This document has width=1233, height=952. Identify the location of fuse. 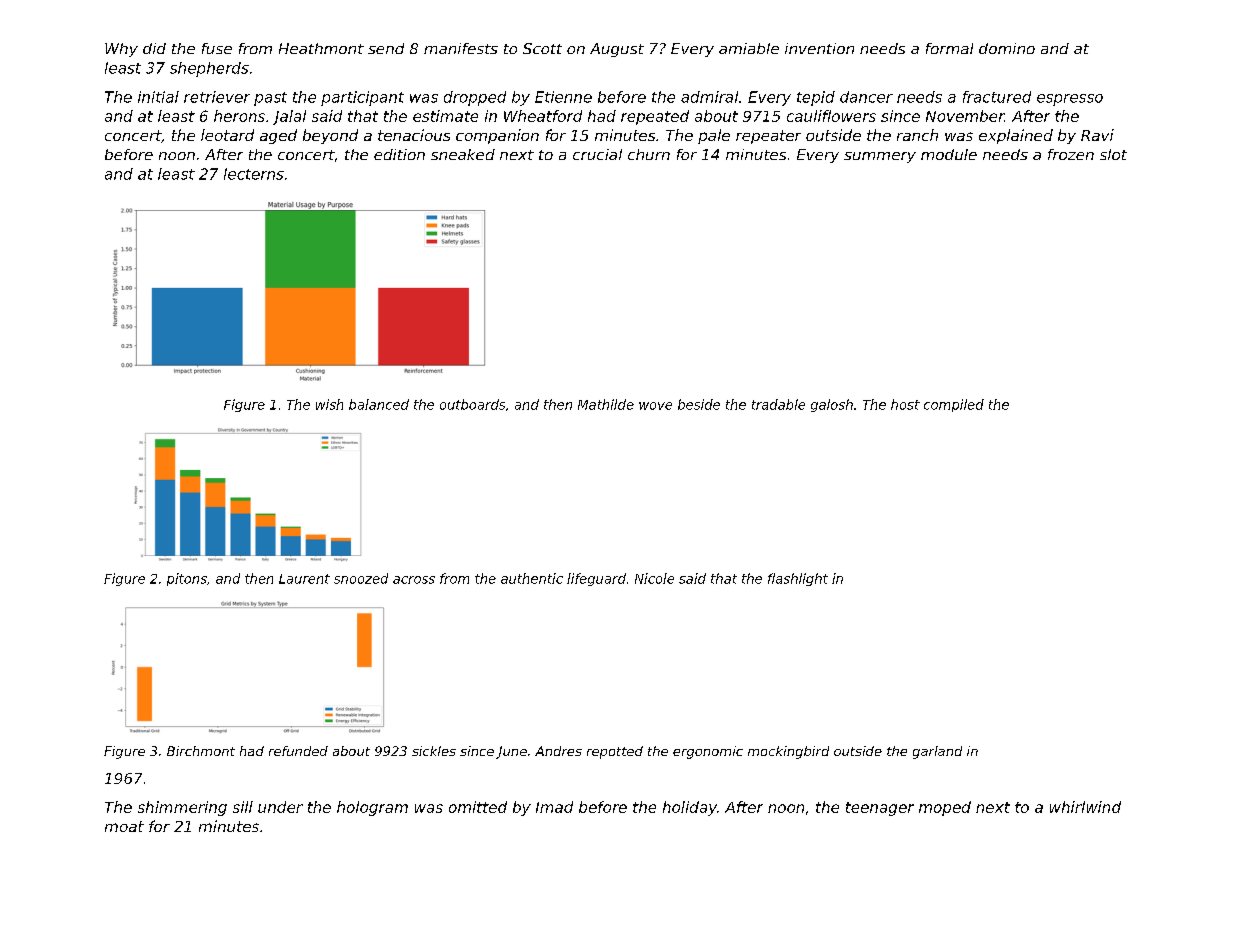
(217, 48).
